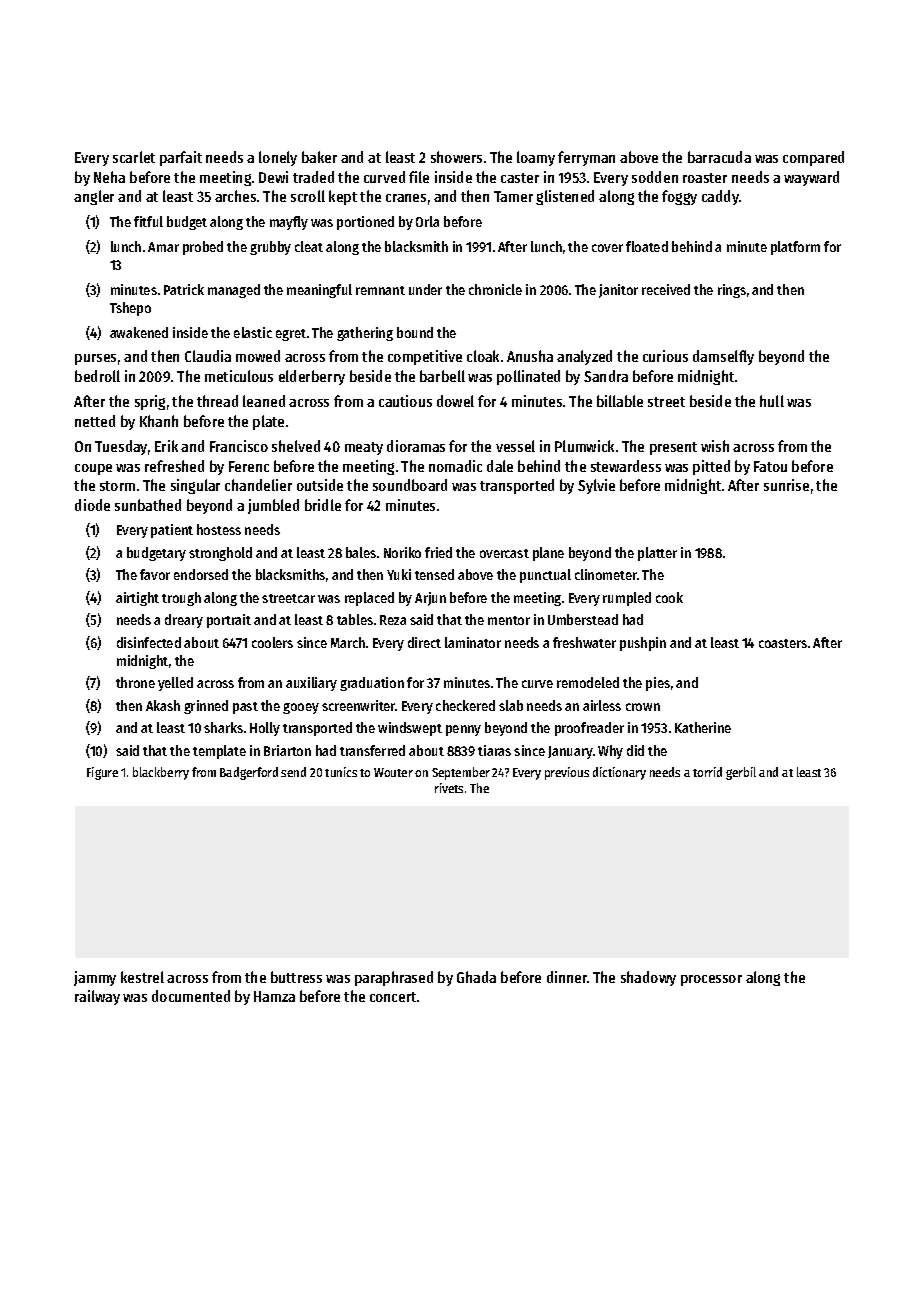 The height and width of the screenshot is (1311, 924). Describe the element at coordinates (191, 996) in the screenshot. I see `documented` at that location.
